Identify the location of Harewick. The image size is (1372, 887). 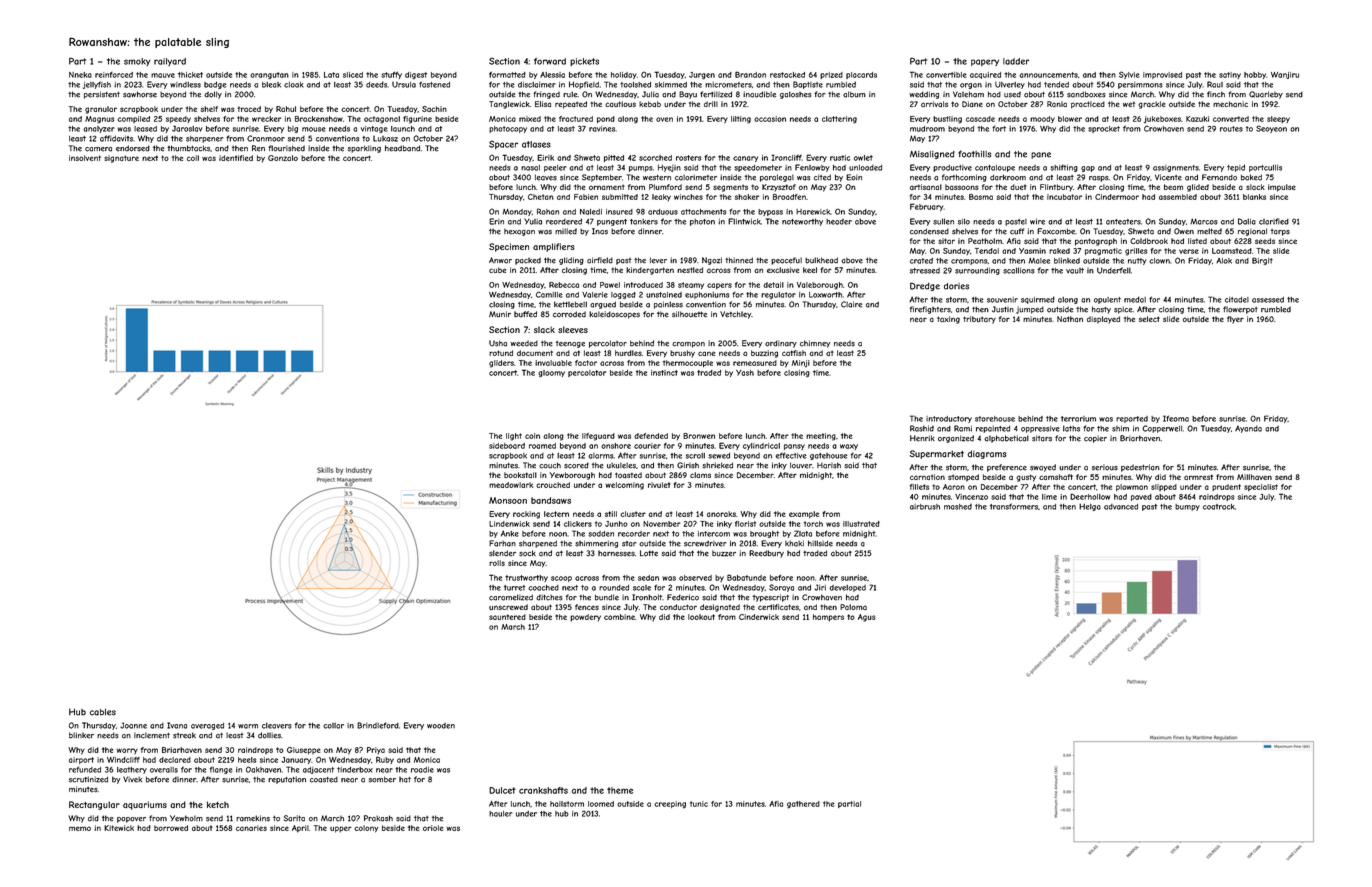
(813, 212).
